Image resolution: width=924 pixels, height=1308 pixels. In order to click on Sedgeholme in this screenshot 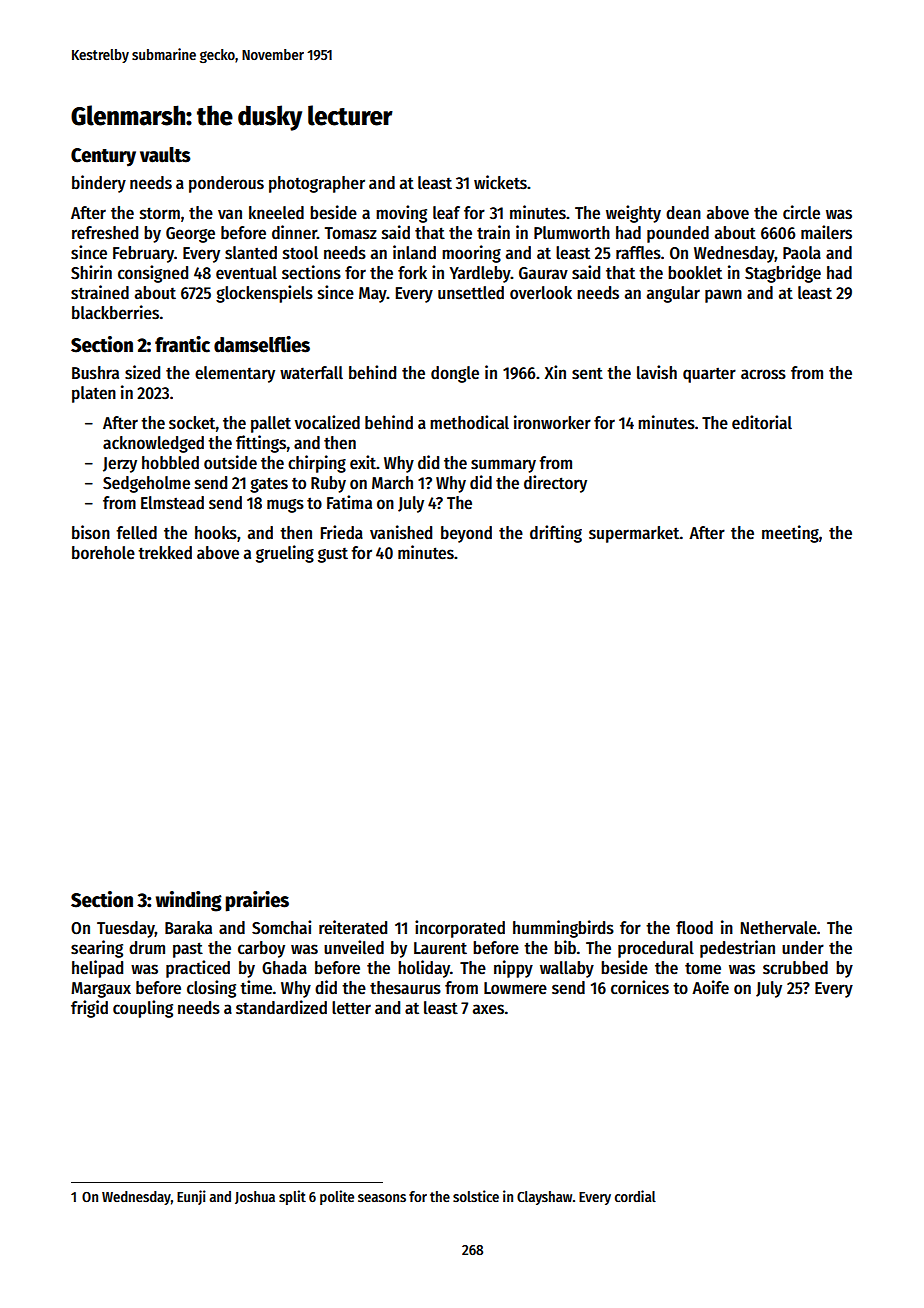, I will do `click(146, 484)`.
